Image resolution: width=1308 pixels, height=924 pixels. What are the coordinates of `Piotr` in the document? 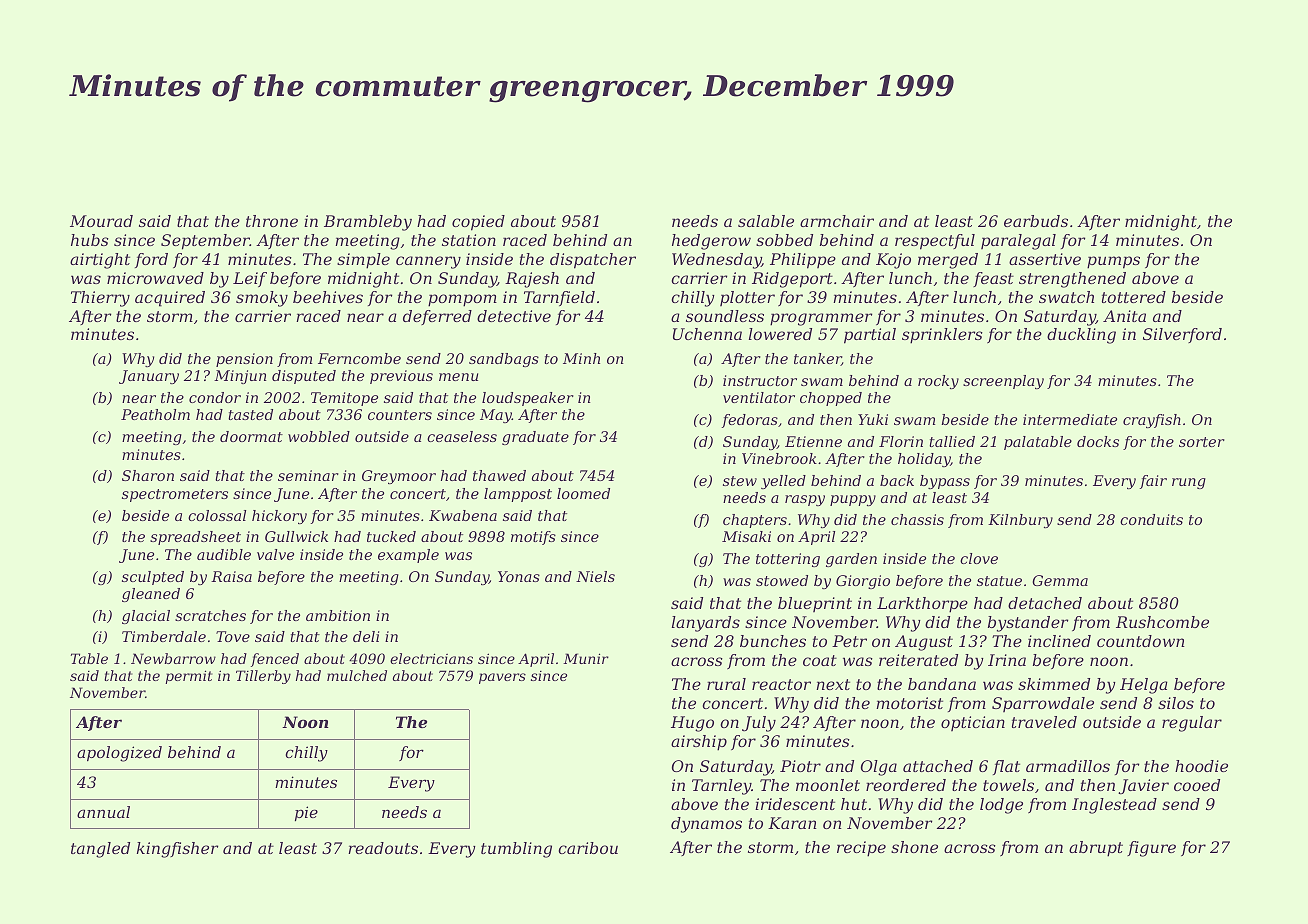 It's located at (800, 766).
